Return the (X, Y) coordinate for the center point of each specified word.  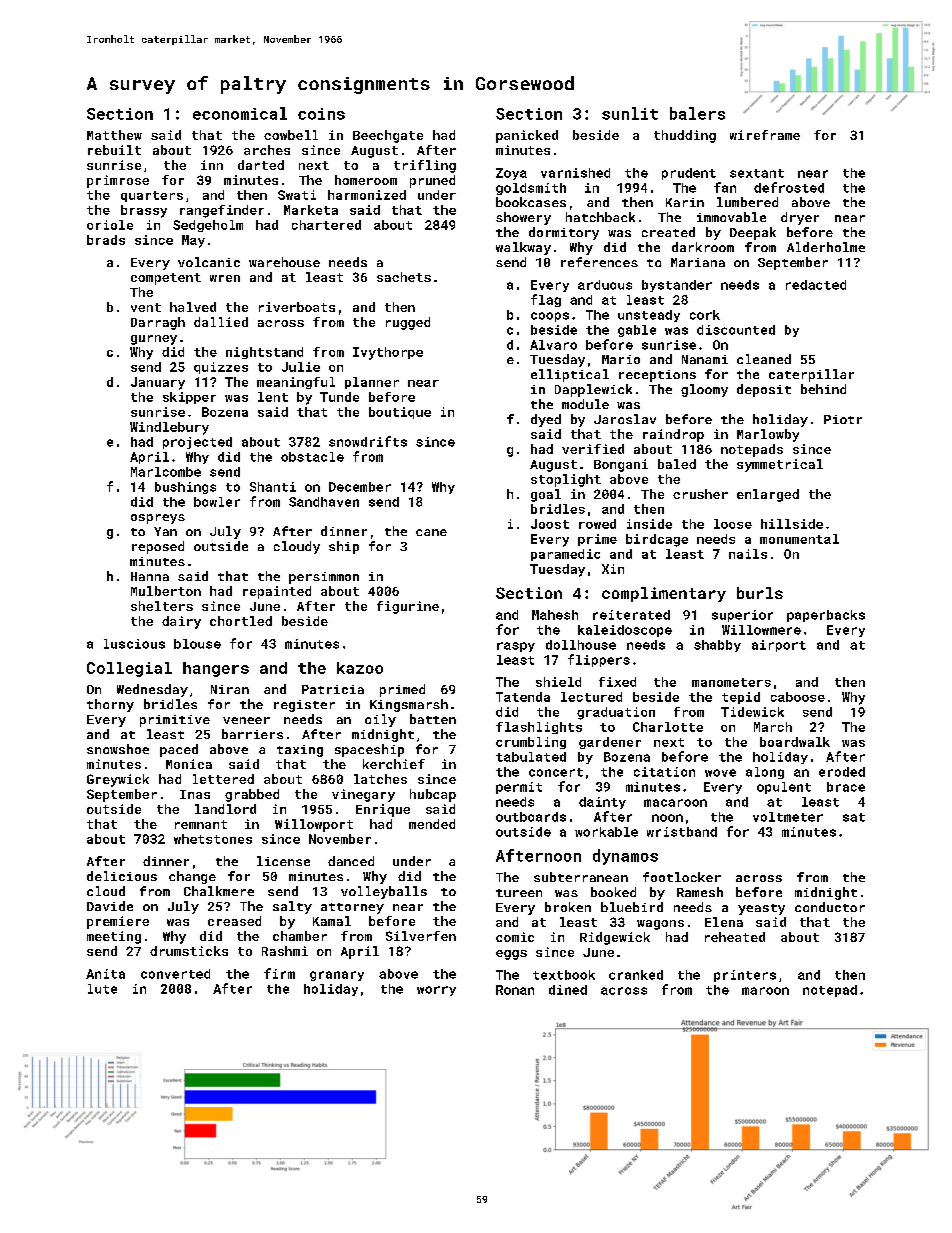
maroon (765, 991)
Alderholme (826, 247)
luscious (134, 644)
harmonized (367, 195)
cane (431, 532)
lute (102, 989)
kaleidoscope (625, 631)
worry (436, 991)
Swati (297, 195)
